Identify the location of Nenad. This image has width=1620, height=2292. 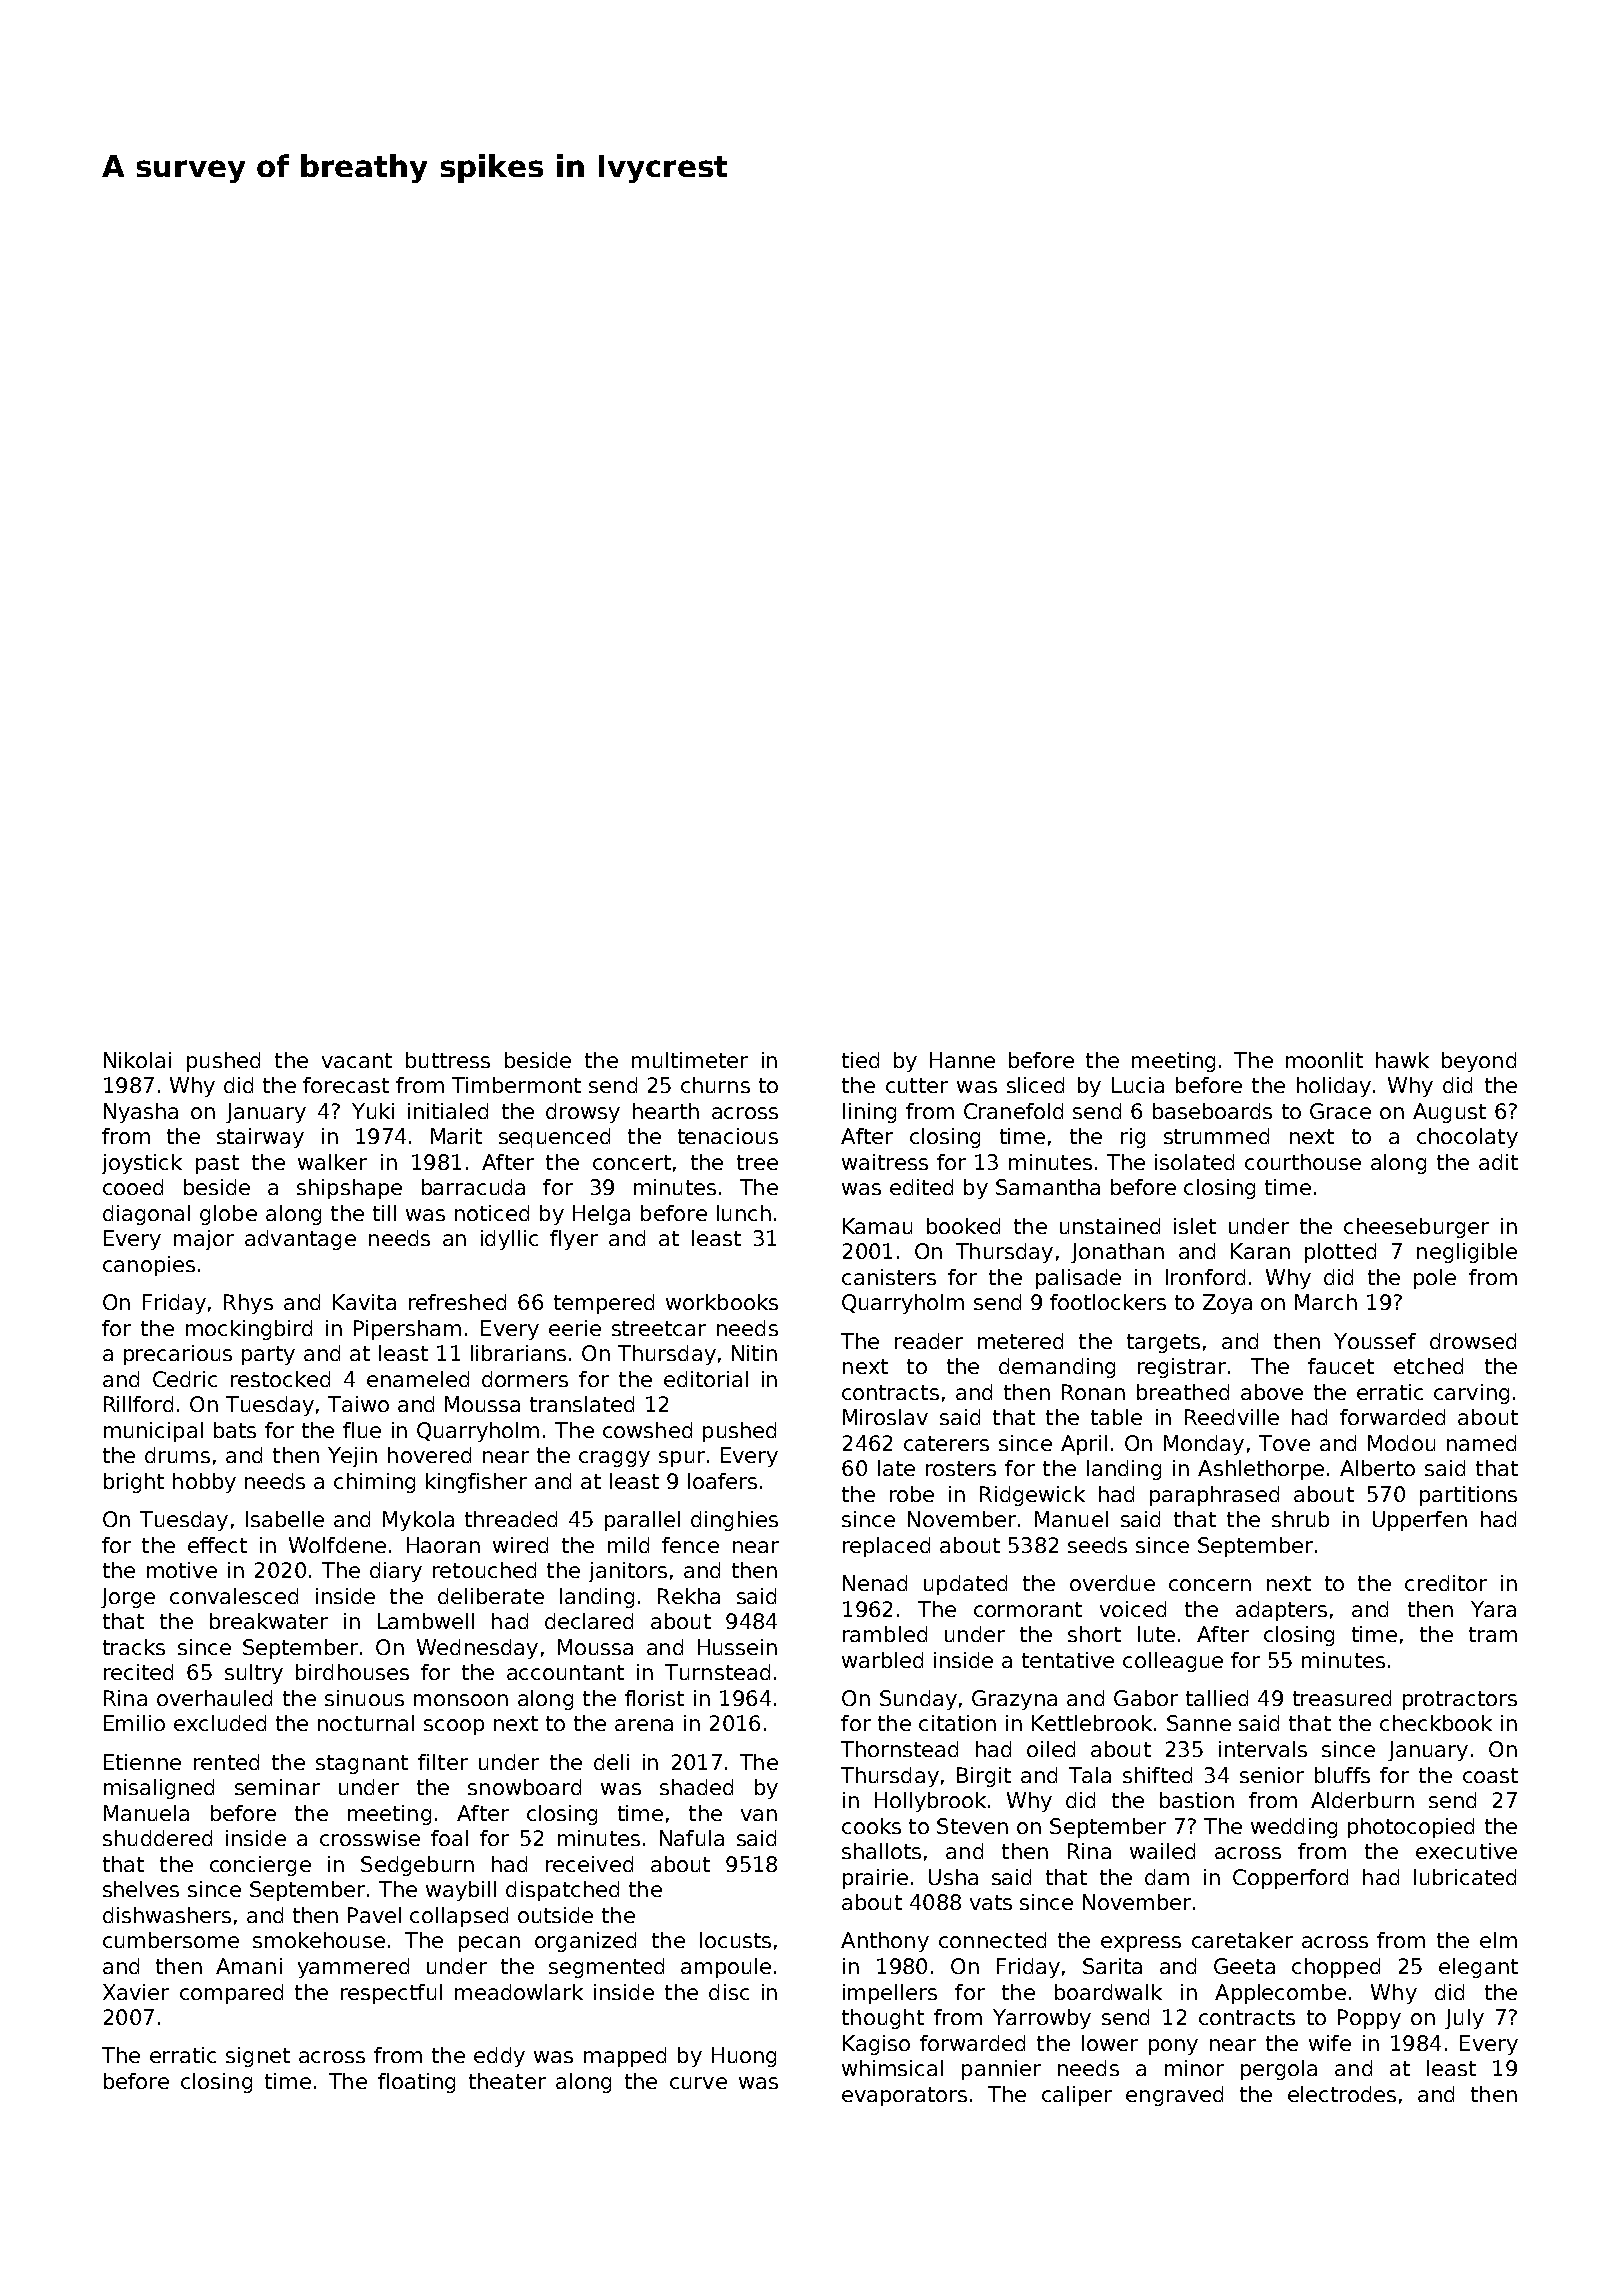
(875, 1583).
